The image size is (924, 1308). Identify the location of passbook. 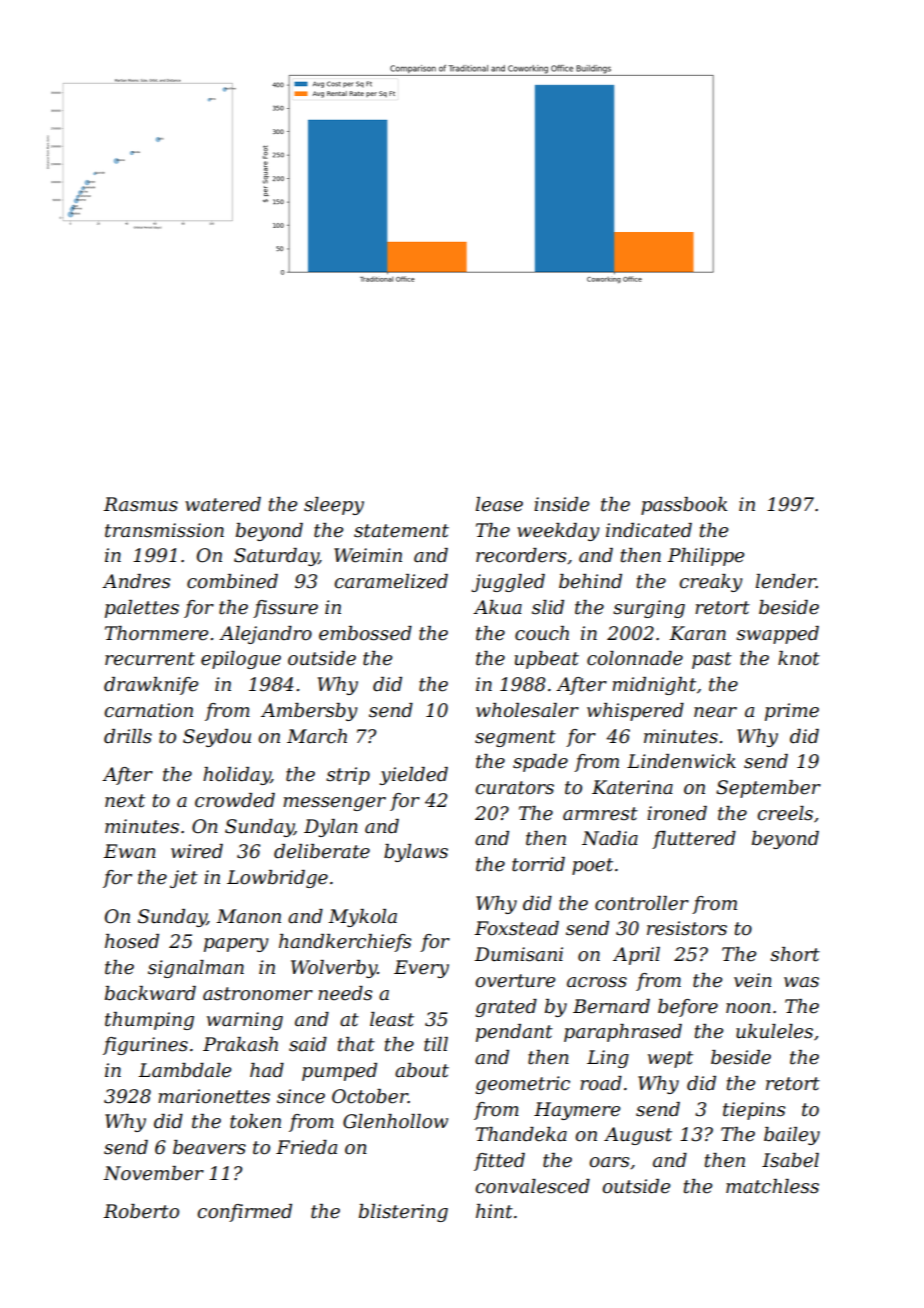
(684, 506).
